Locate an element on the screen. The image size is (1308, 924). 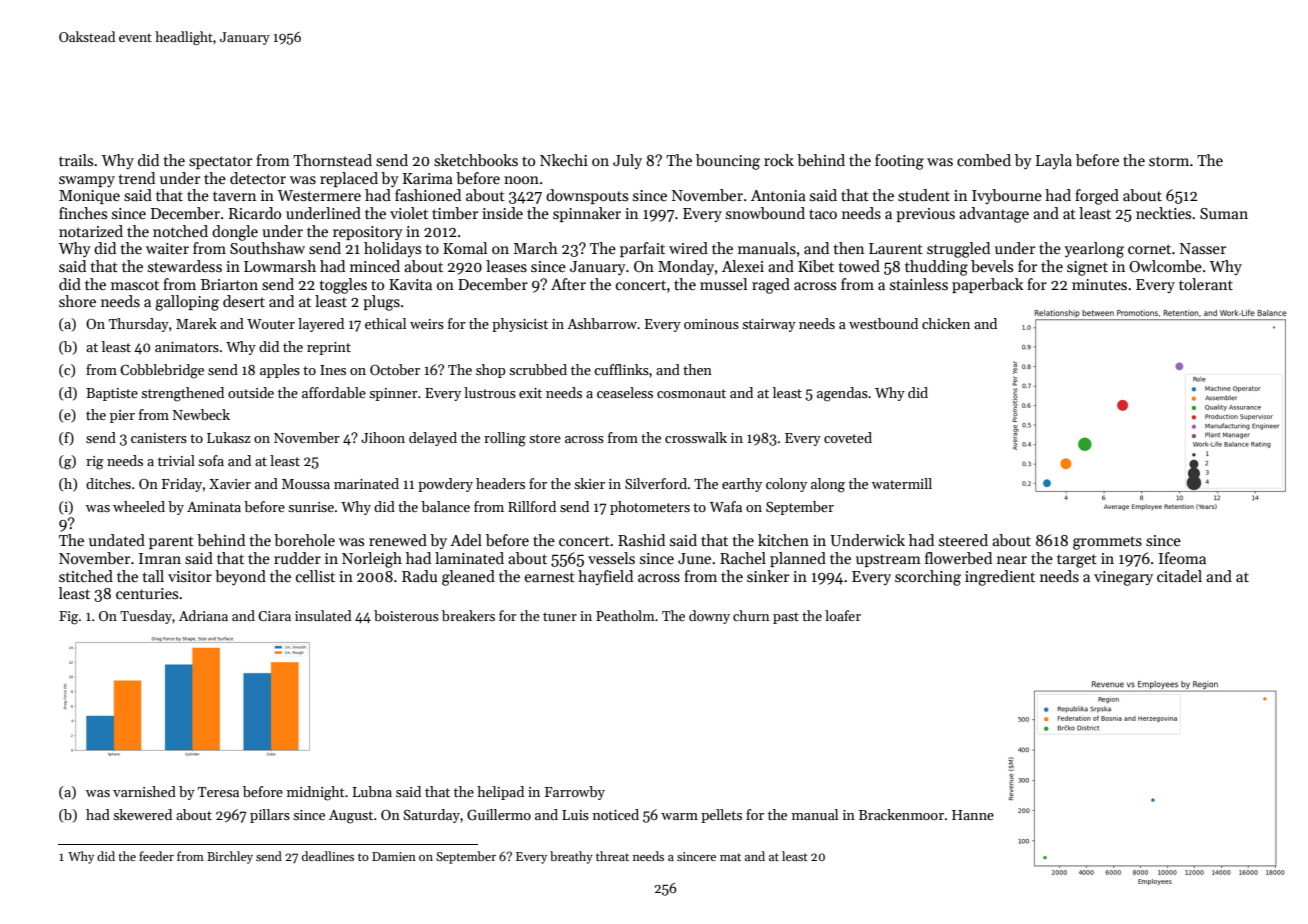
spinnaker is located at coordinates (587, 214).
